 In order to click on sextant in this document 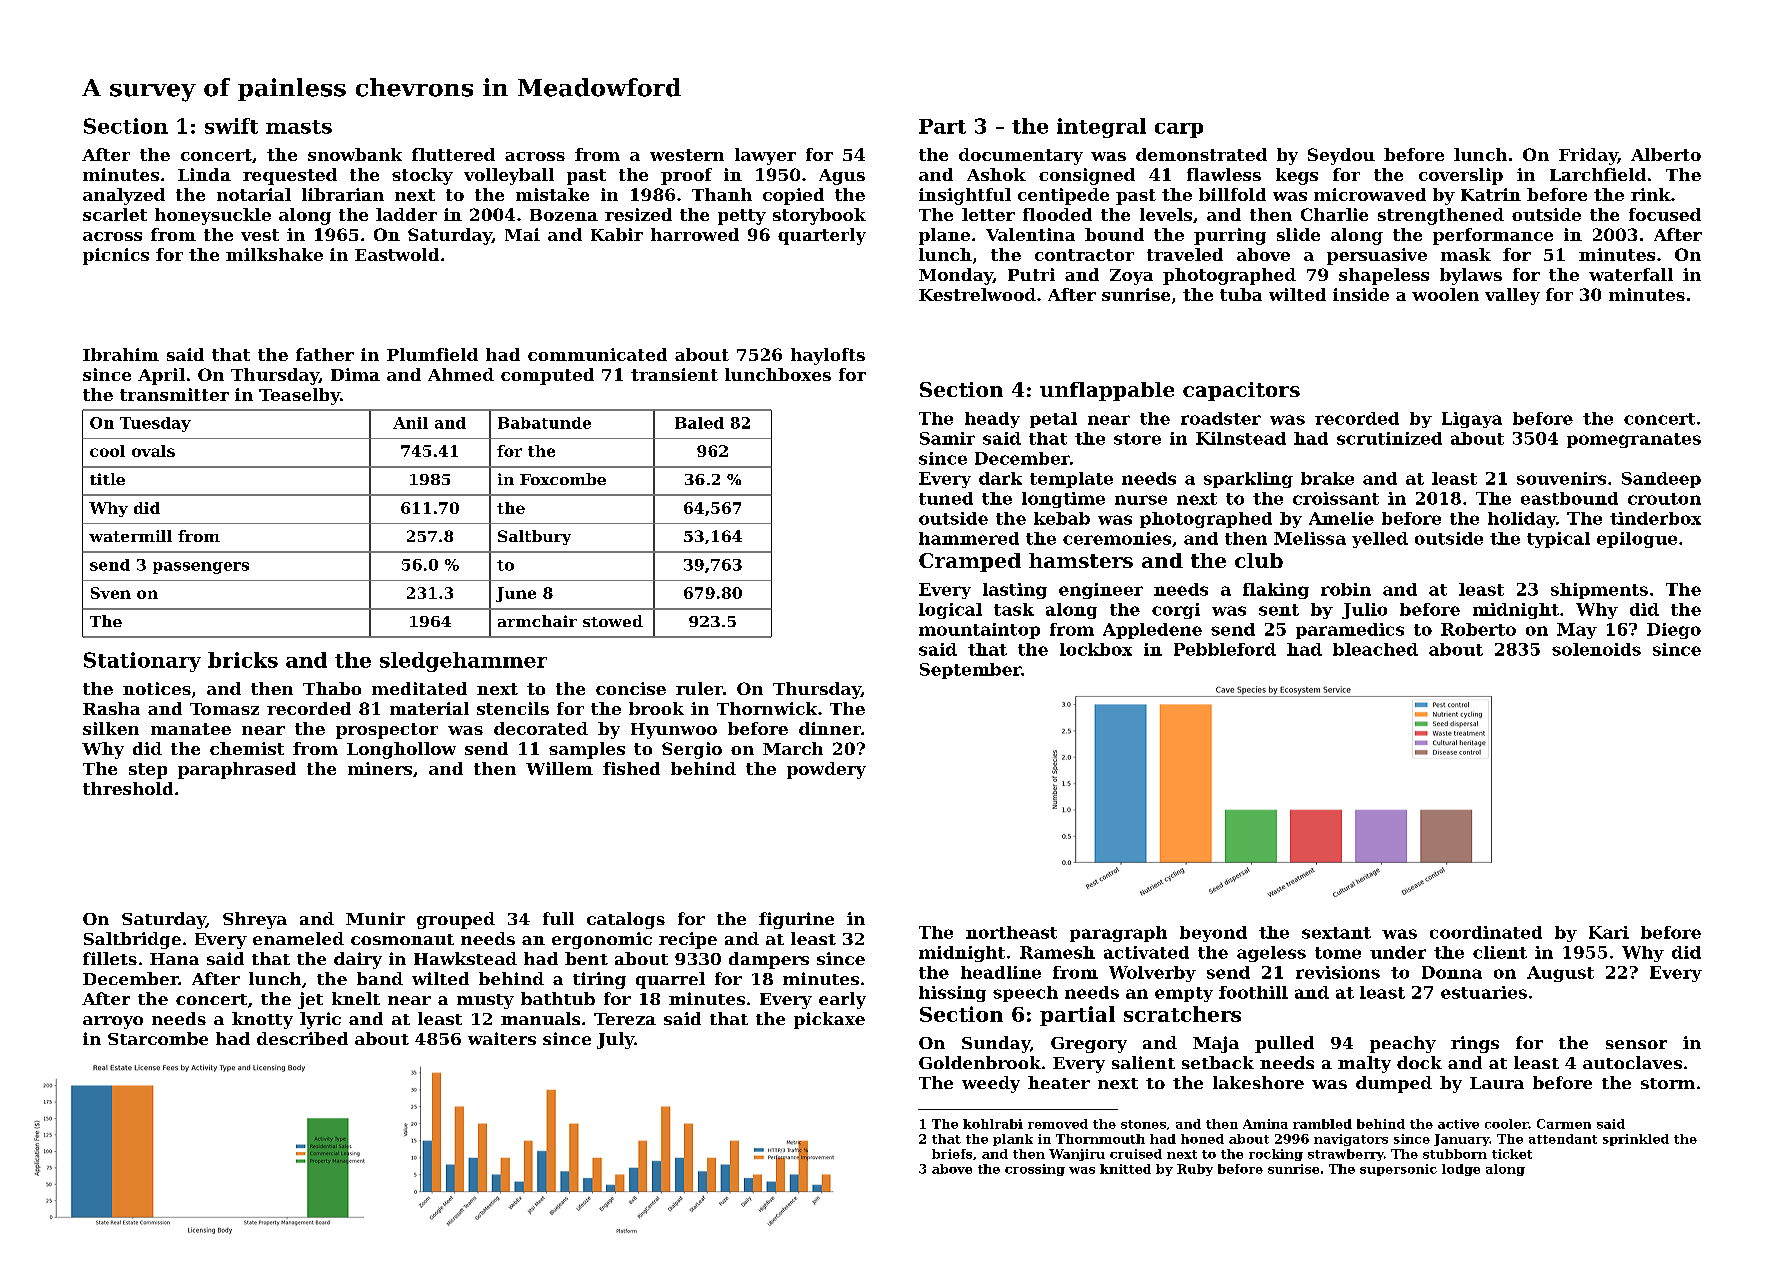, I will do `click(1336, 933)`.
